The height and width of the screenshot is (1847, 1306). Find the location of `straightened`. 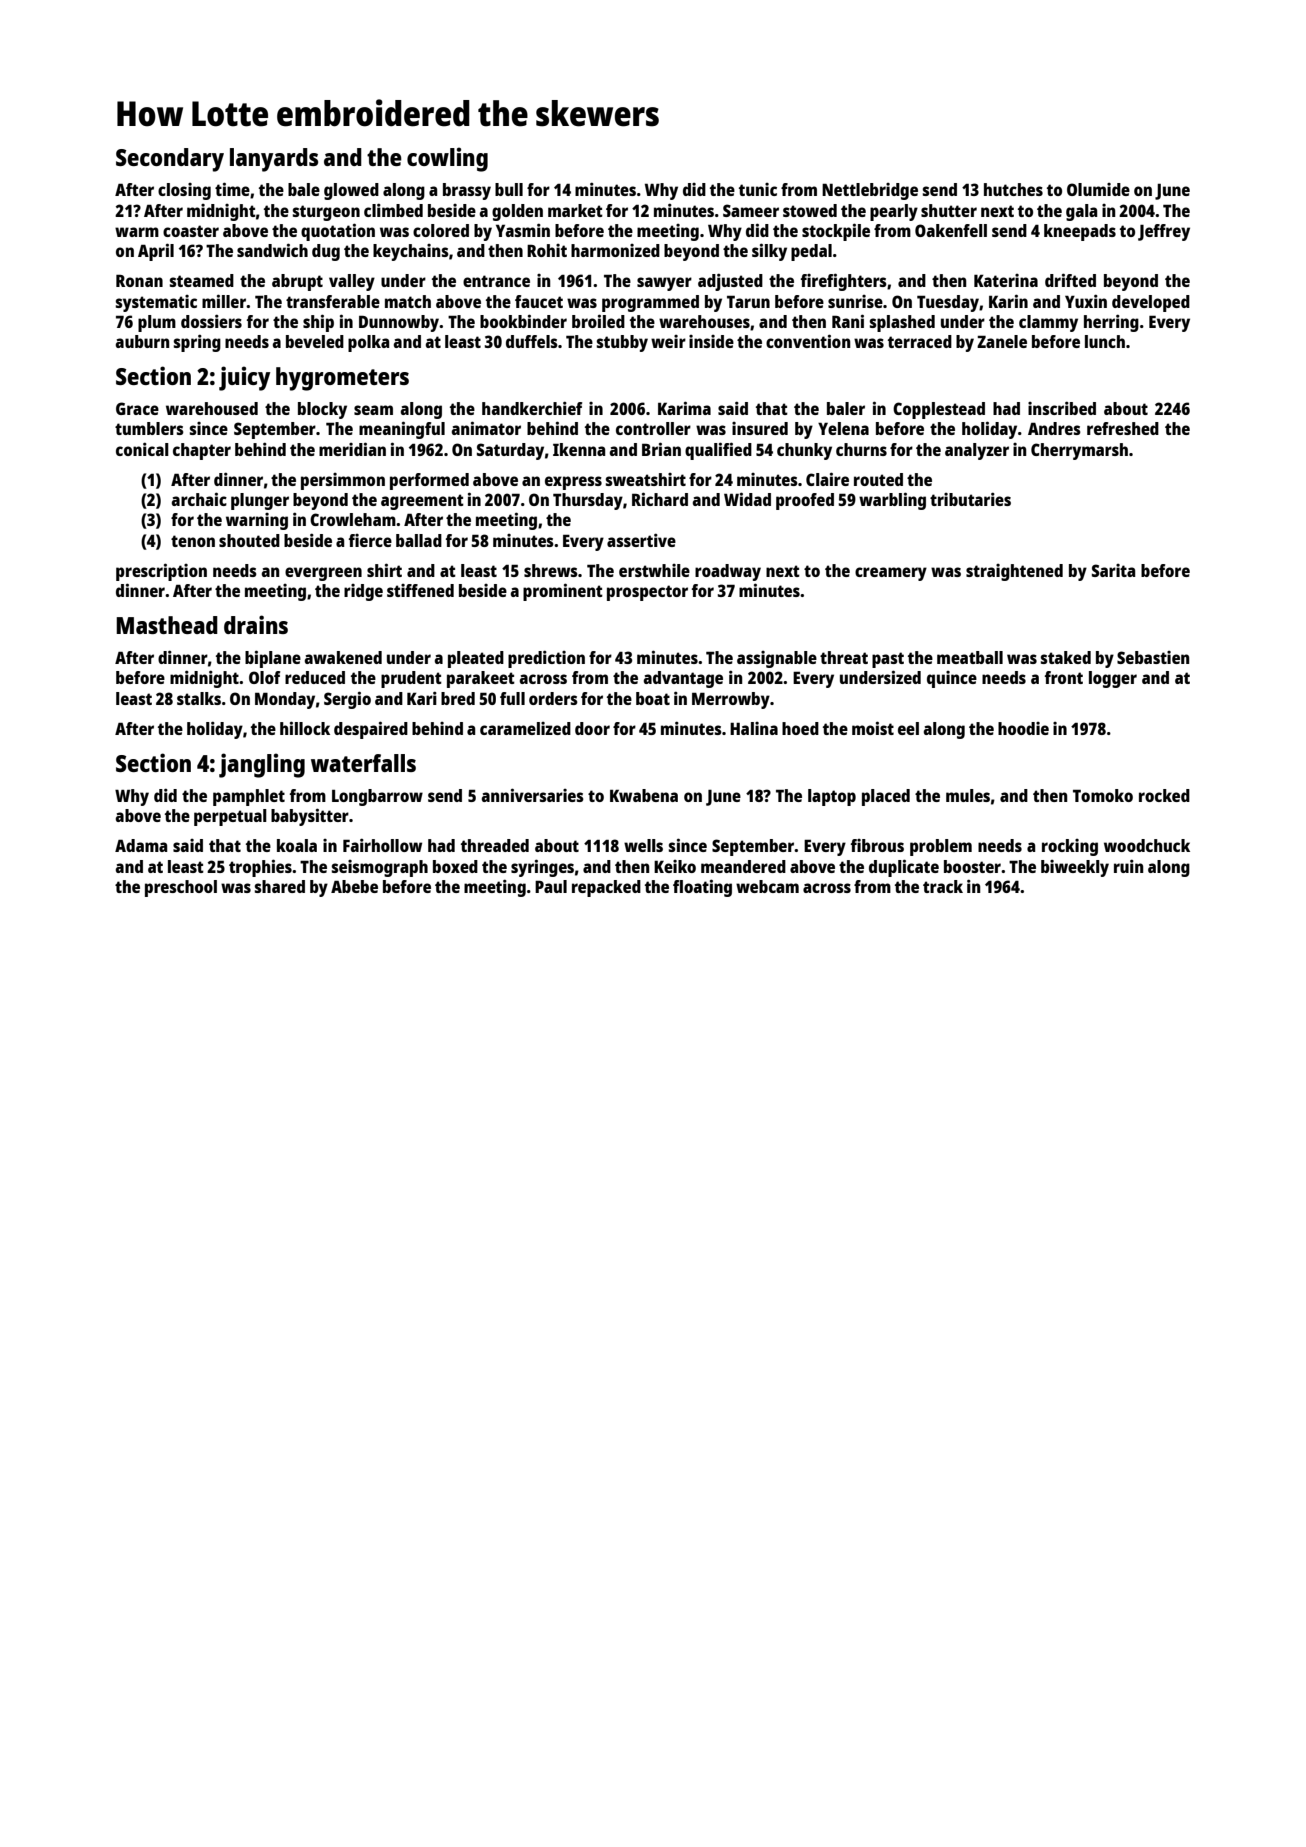

straightened is located at coordinates (1014, 572).
